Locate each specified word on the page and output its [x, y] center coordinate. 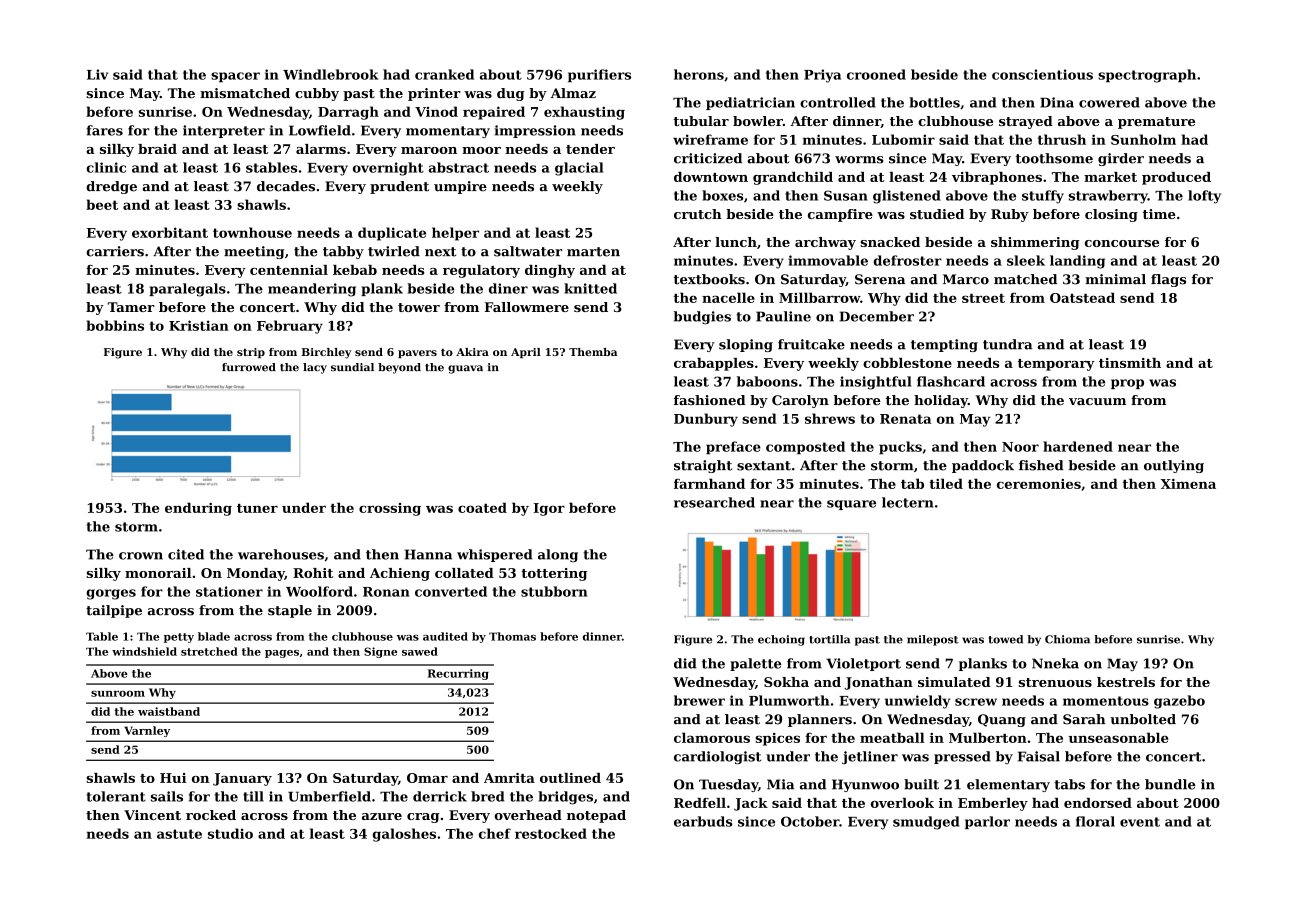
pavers [417, 354]
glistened [907, 197]
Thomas [512, 636]
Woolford [319, 591]
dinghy [550, 271]
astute [179, 834]
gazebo [1179, 702]
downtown [711, 177]
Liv [97, 74]
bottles [934, 102]
